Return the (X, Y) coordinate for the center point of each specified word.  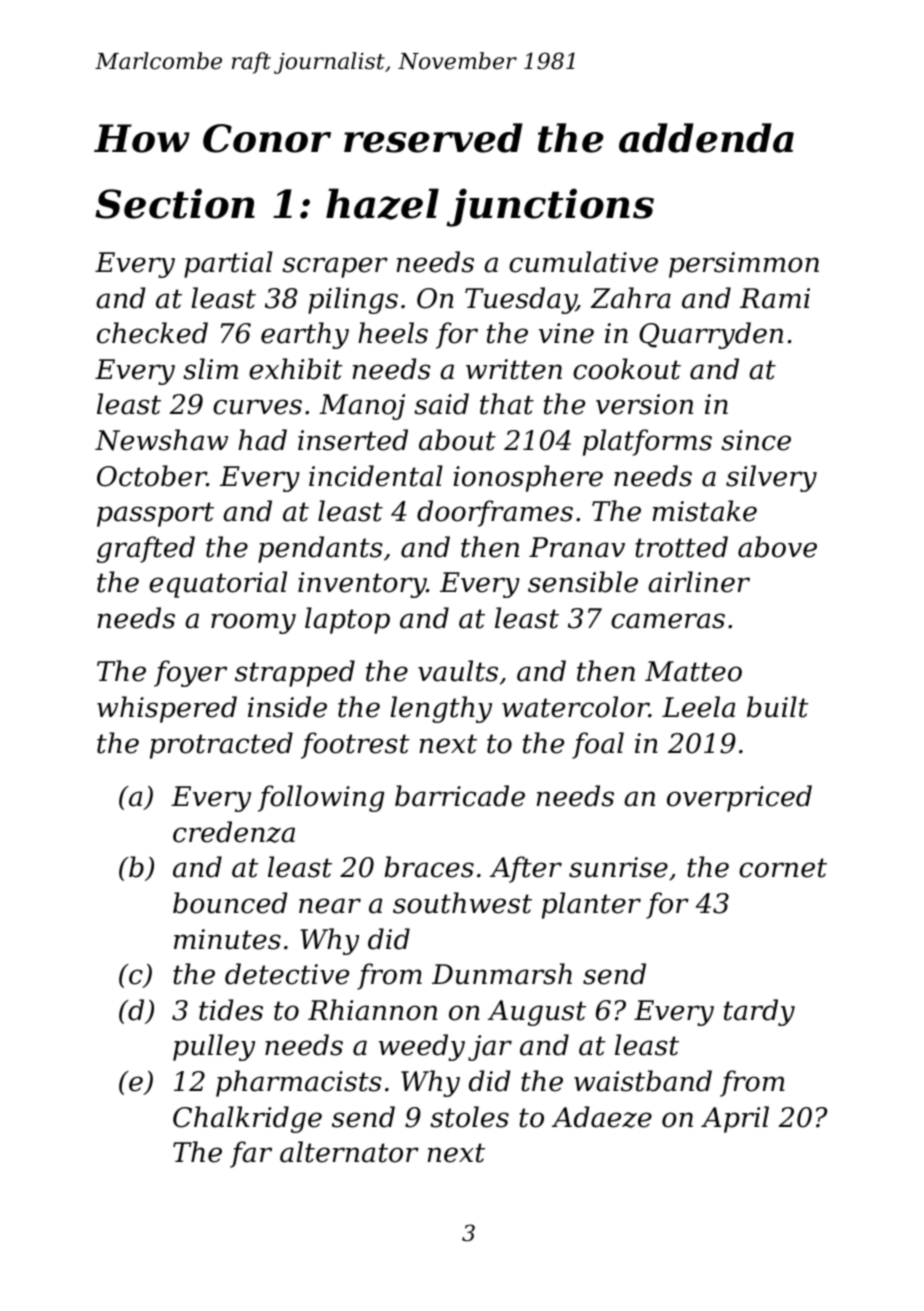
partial (228, 264)
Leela (698, 707)
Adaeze (602, 1117)
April (735, 1119)
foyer (190, 673)
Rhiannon (372, 1010)
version (644, 404)
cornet (783, 868)
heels (393, 333)
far (251, 1154)
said (441, 404)
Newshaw (161, 440)
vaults (458, 671)
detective (287, 974)
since (756, 440)
